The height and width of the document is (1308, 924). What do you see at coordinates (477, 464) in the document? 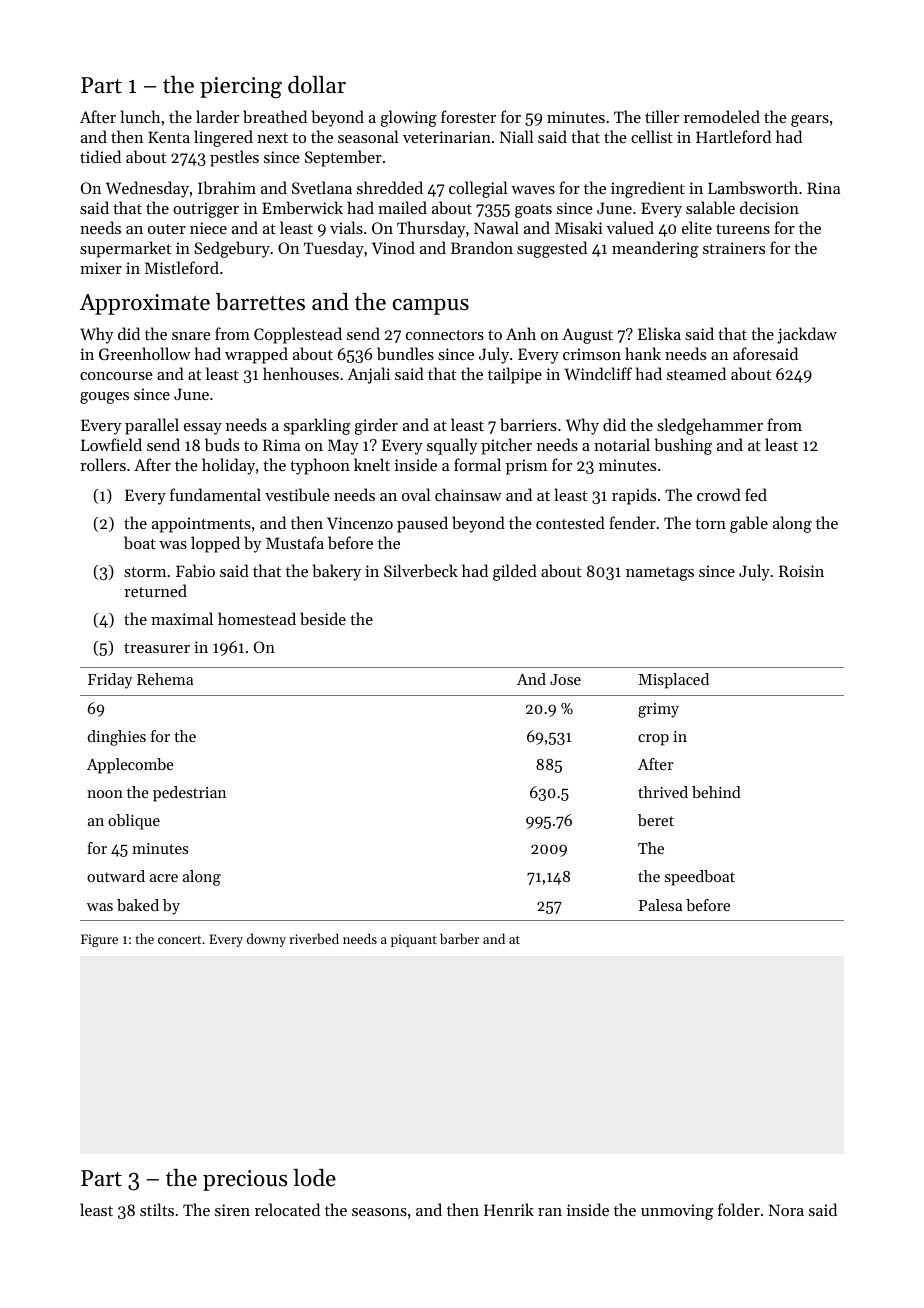
I see `formal` at bounding box center [477, 464].
